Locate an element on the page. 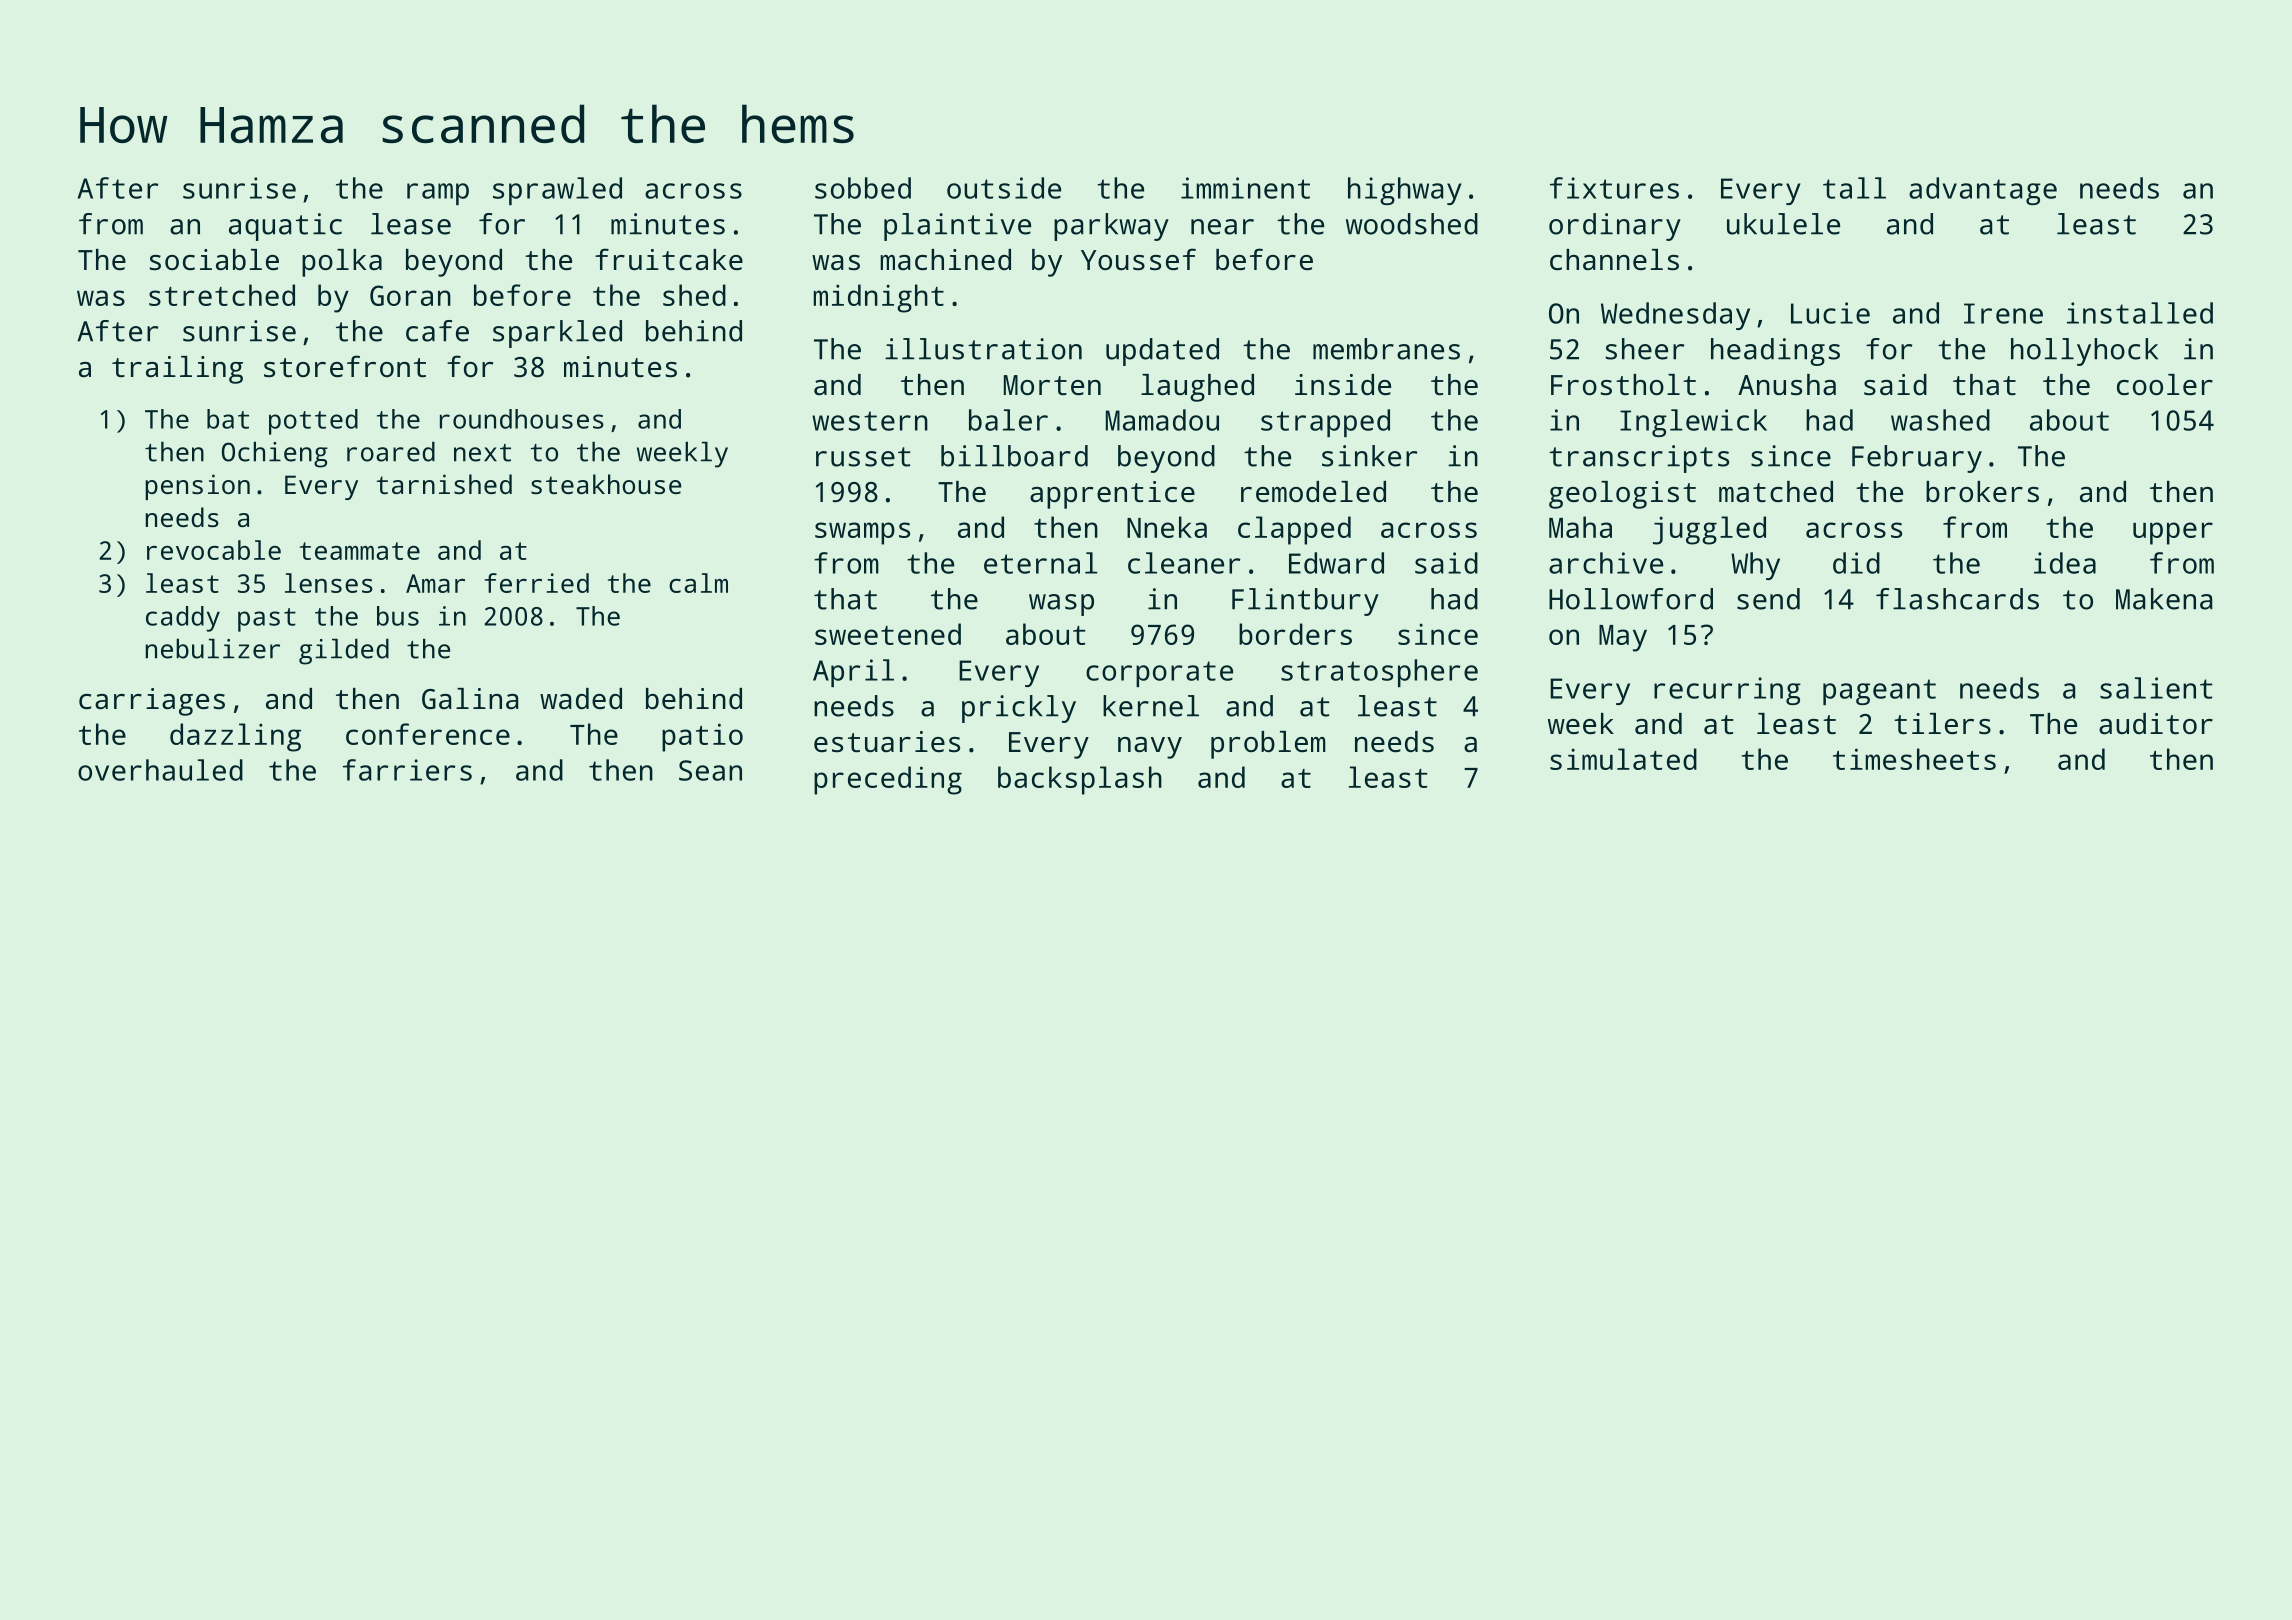  aquatic is located at coordinates (285, 227).
